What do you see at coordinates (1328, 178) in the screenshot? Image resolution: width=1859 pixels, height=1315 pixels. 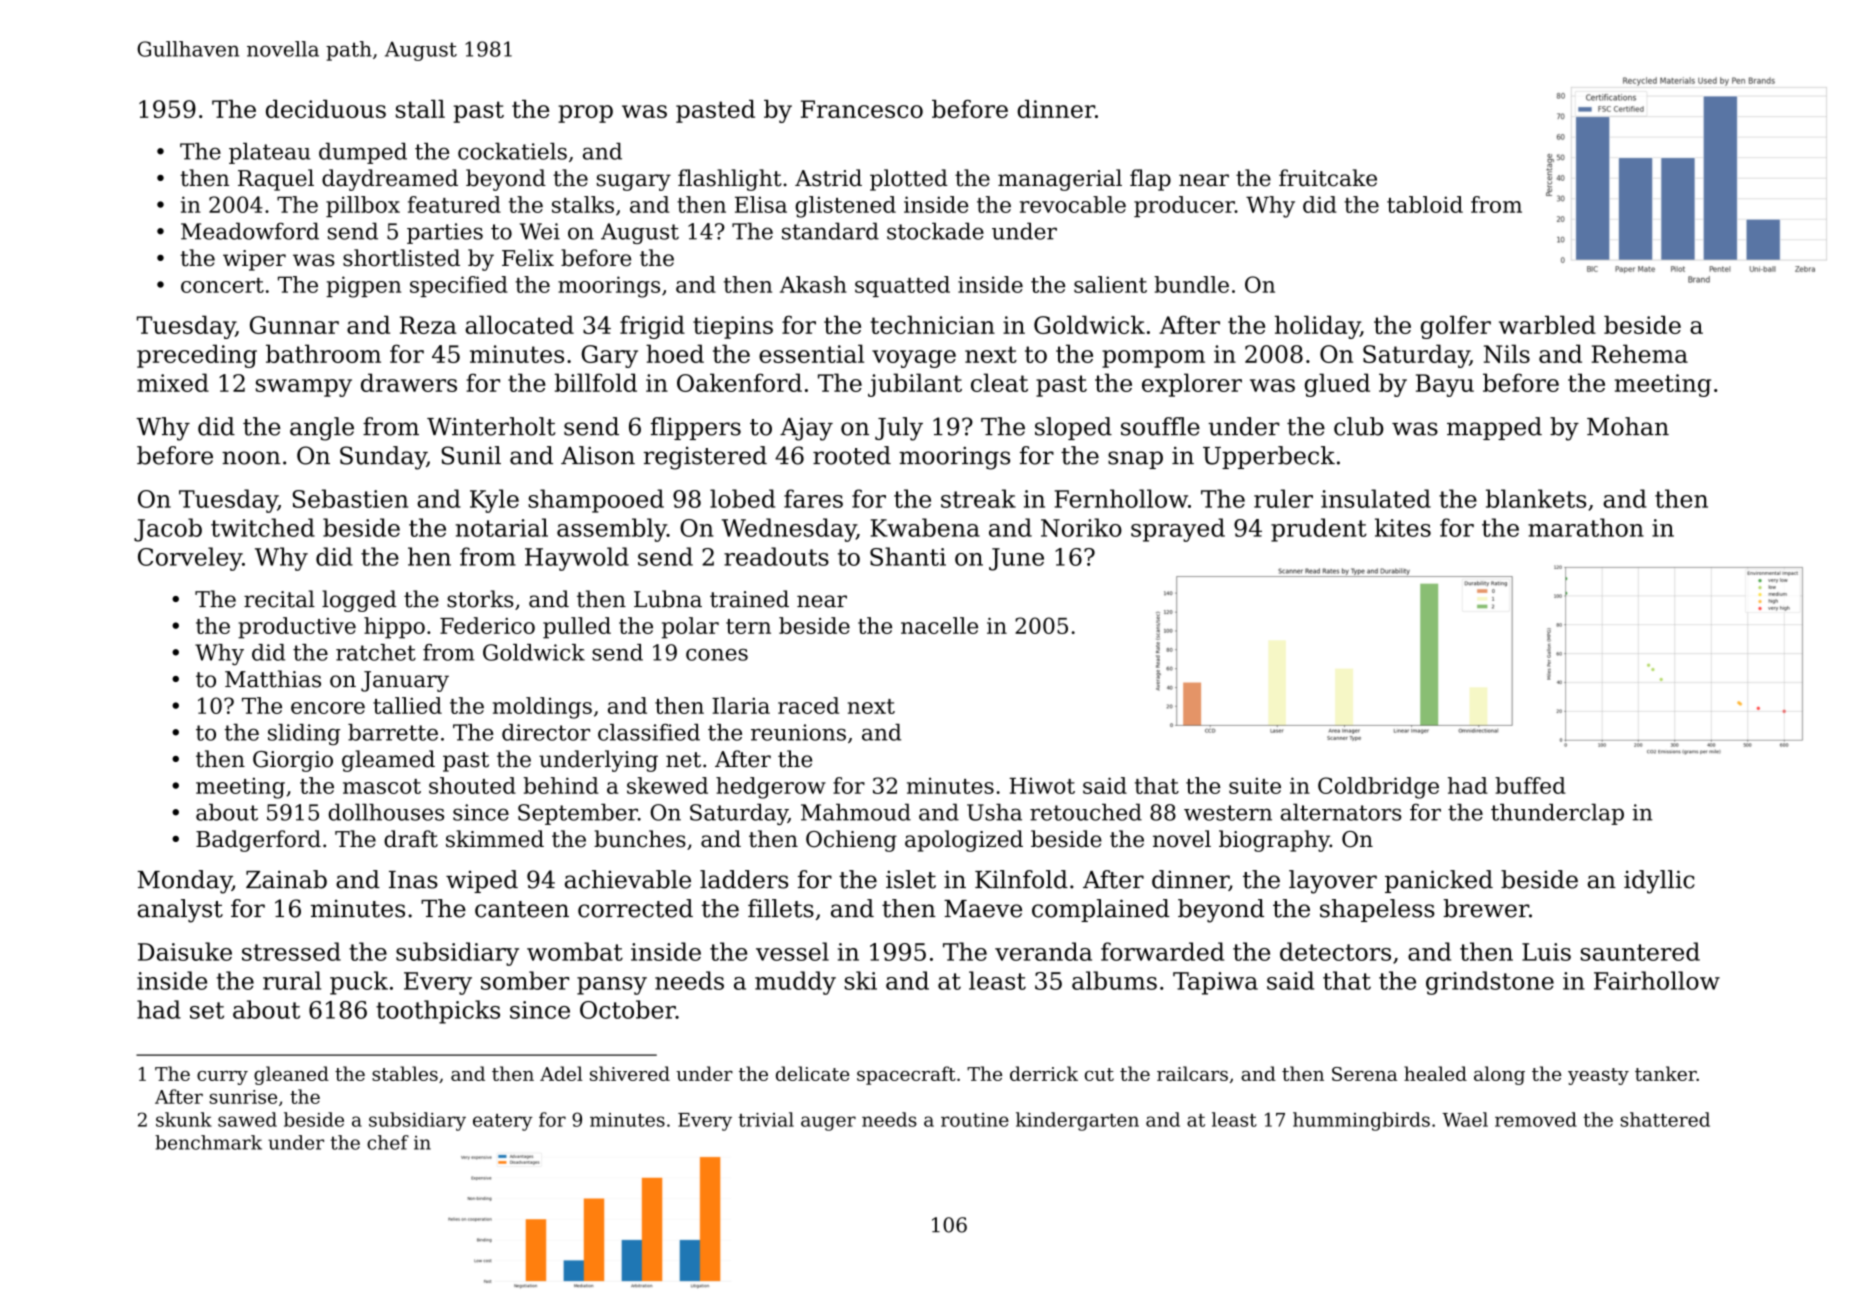 I see `fruitcake` at bounding box center [1328, 178].
